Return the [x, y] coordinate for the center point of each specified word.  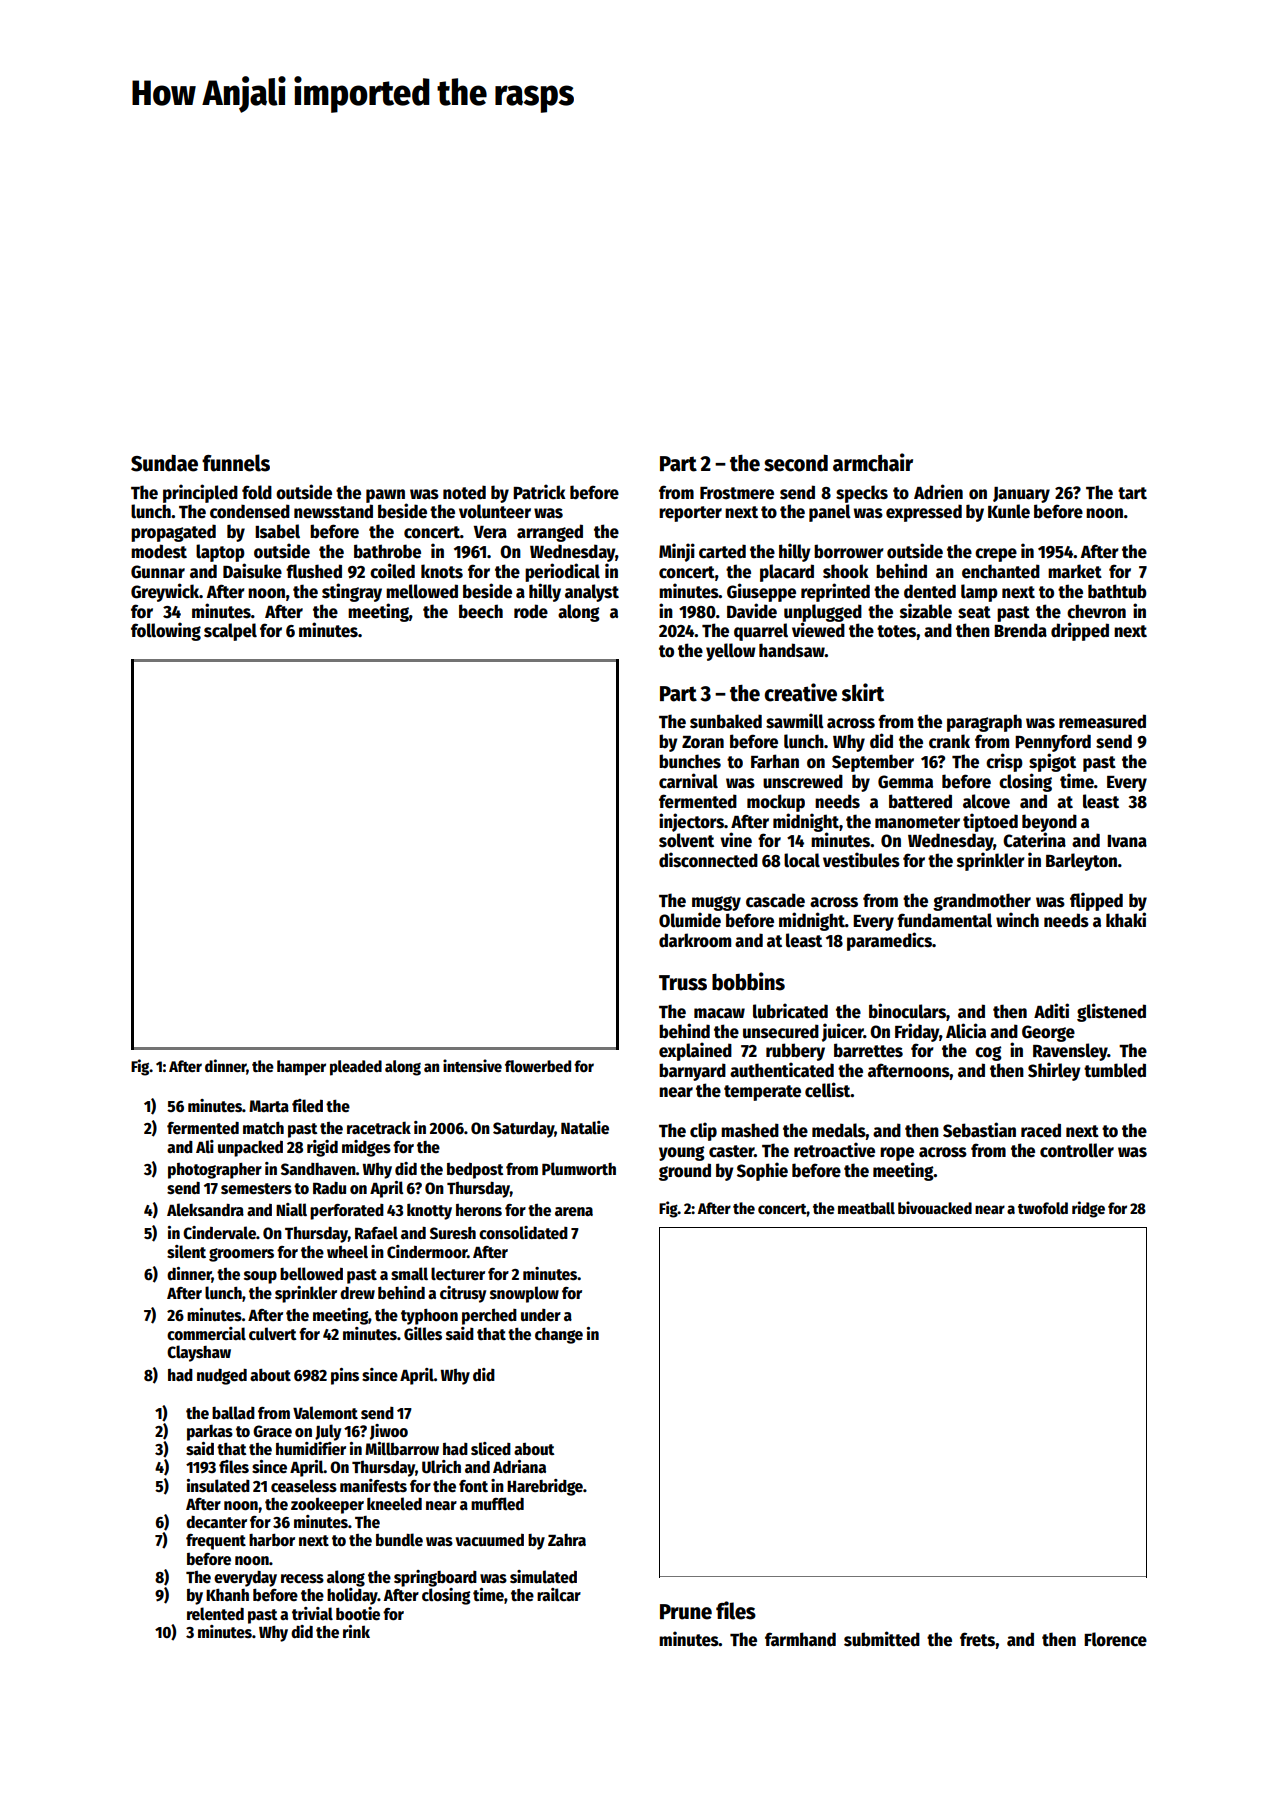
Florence [1115, 1639]
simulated [543, 1577]
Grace [272, 1431]
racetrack [379, 1128]
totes [896, 631]
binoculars [907, 1011]
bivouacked [935, 1207]
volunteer [495, 511]
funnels [236, 463]
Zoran [703, 742]
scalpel [230, 632]
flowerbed [538, 1066]
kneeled [394, 1504]
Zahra [567, 1540]
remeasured [1102, 721]
